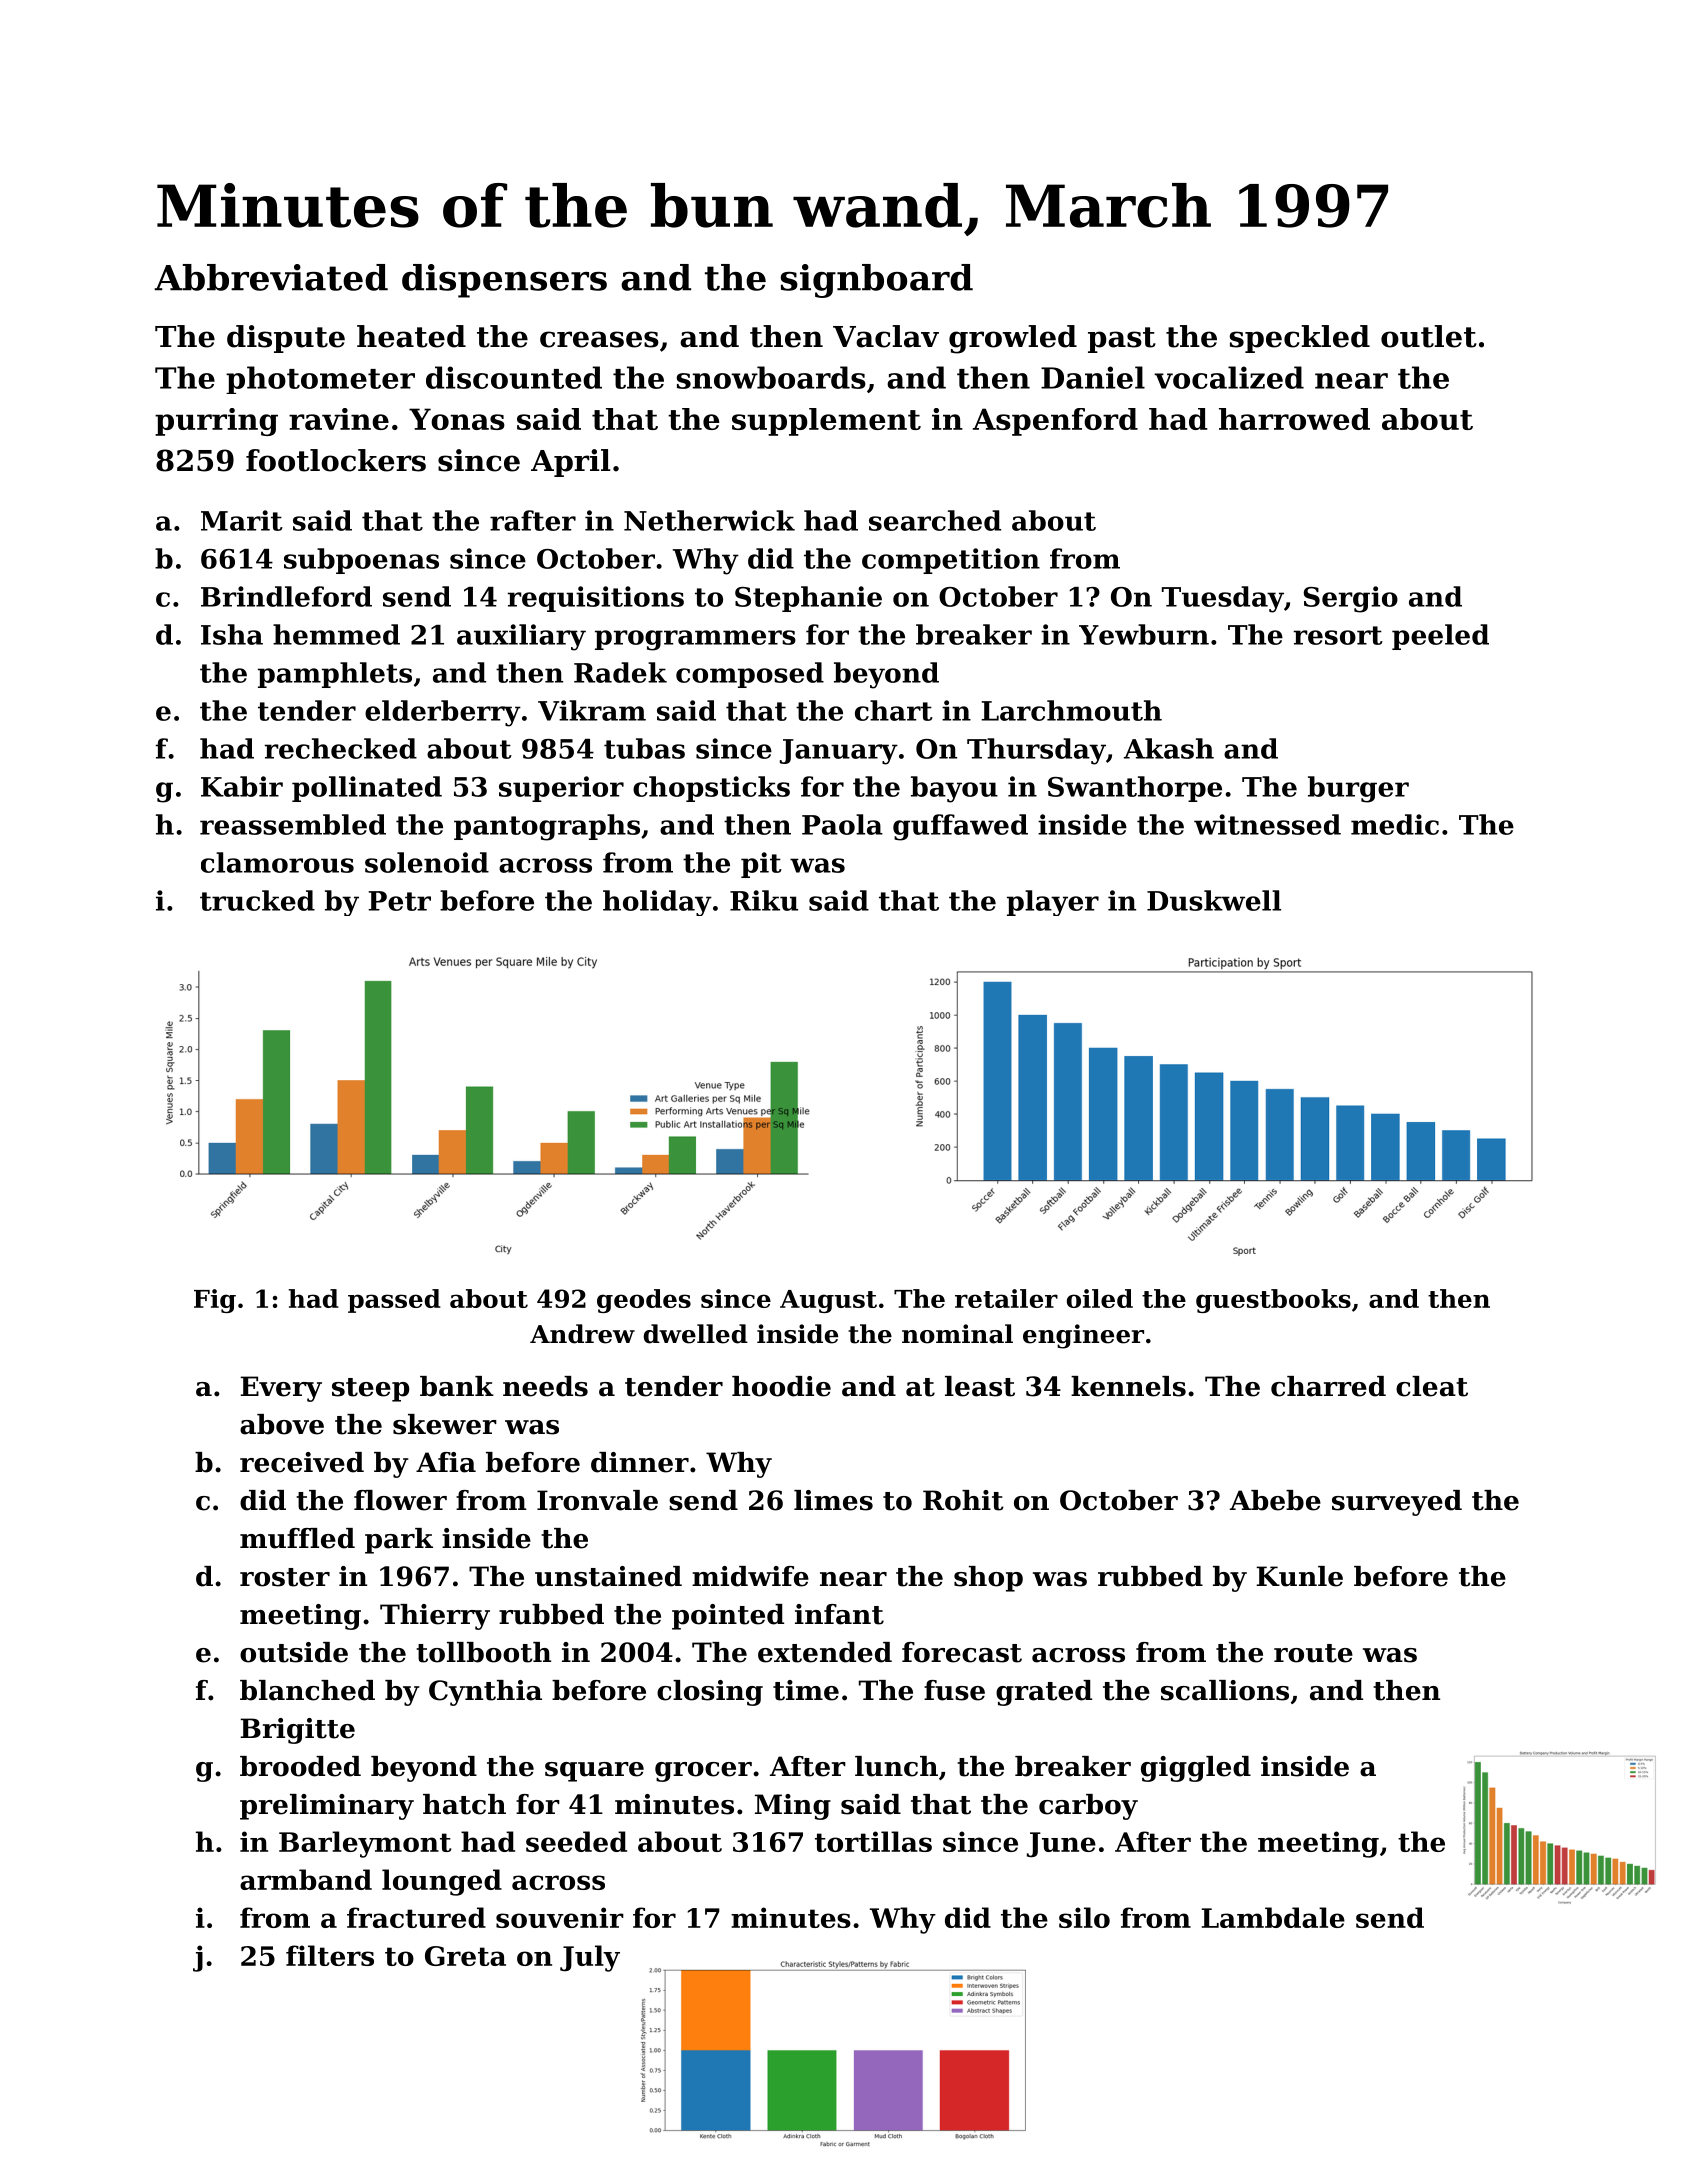  Describe the element at coordinates (399, 901) in the screenshot. I see `Petr` at that location.
